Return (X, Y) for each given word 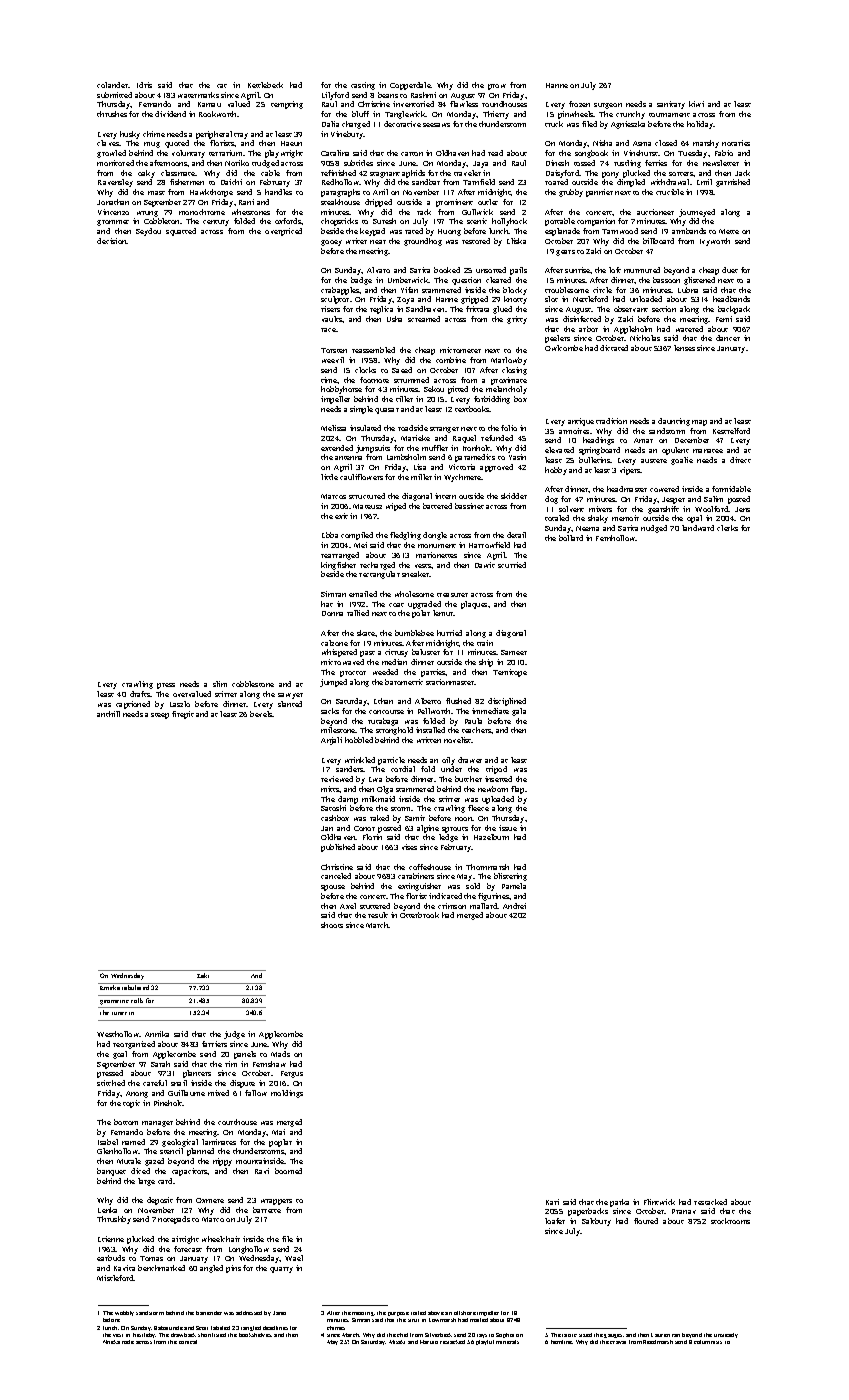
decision (112, 241)
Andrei (514, 906)
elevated (559, 450)
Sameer (514, 652)
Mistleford (115, 1278)
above (436, 1313)
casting (363, 86)
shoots (332, 925)
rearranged (340, 556)
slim (220, 684)
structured (367, 496)
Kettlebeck (265, 85)
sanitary (671, 105)
